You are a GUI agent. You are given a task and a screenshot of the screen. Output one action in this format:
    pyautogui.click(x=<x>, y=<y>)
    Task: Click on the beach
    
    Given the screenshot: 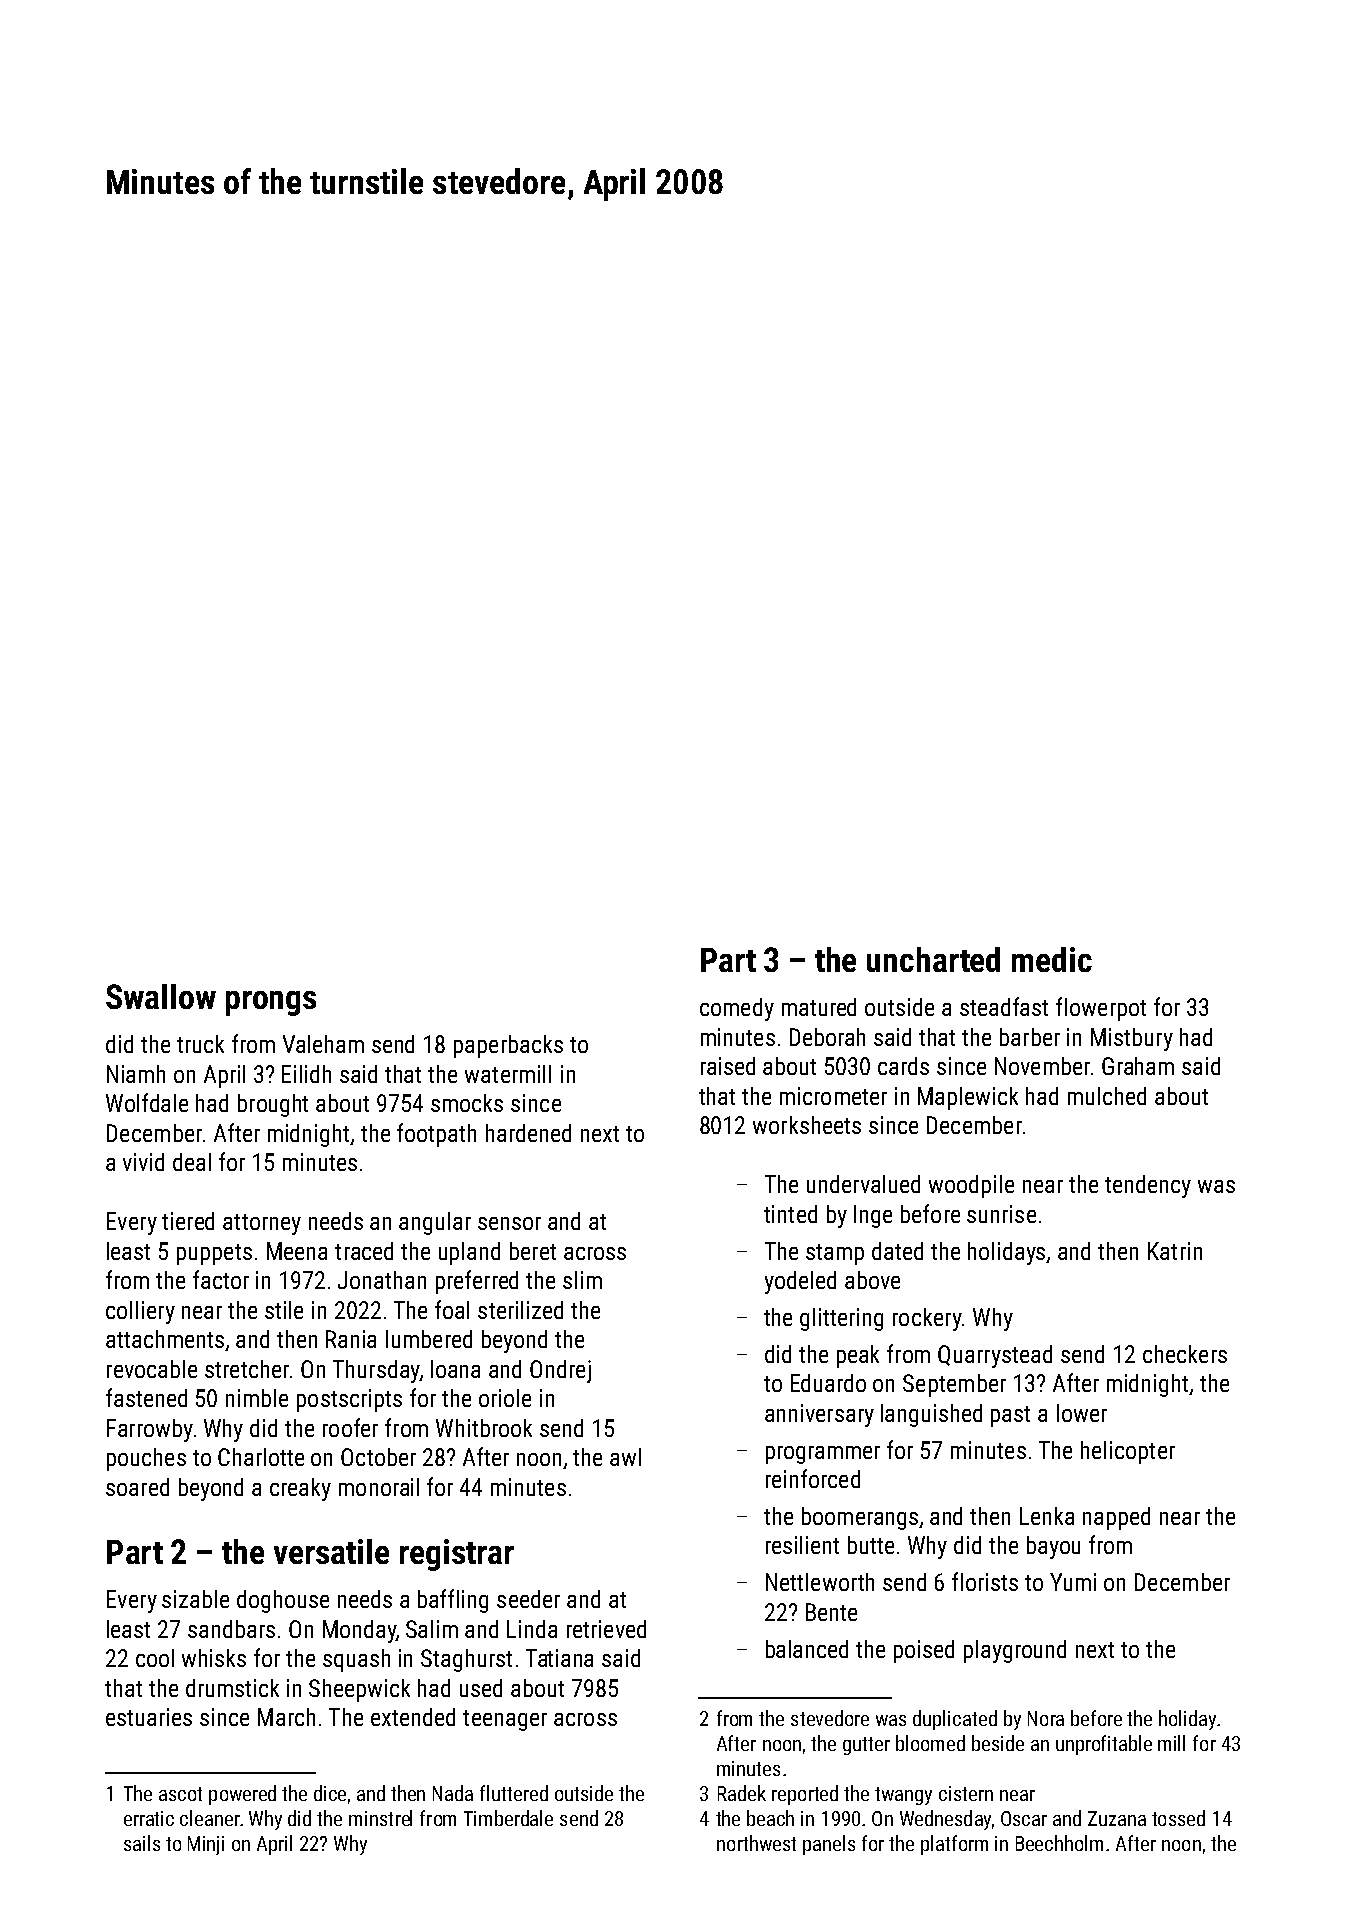 What is the action you would take?
    pyautogui.click(x=770, y=1818)
